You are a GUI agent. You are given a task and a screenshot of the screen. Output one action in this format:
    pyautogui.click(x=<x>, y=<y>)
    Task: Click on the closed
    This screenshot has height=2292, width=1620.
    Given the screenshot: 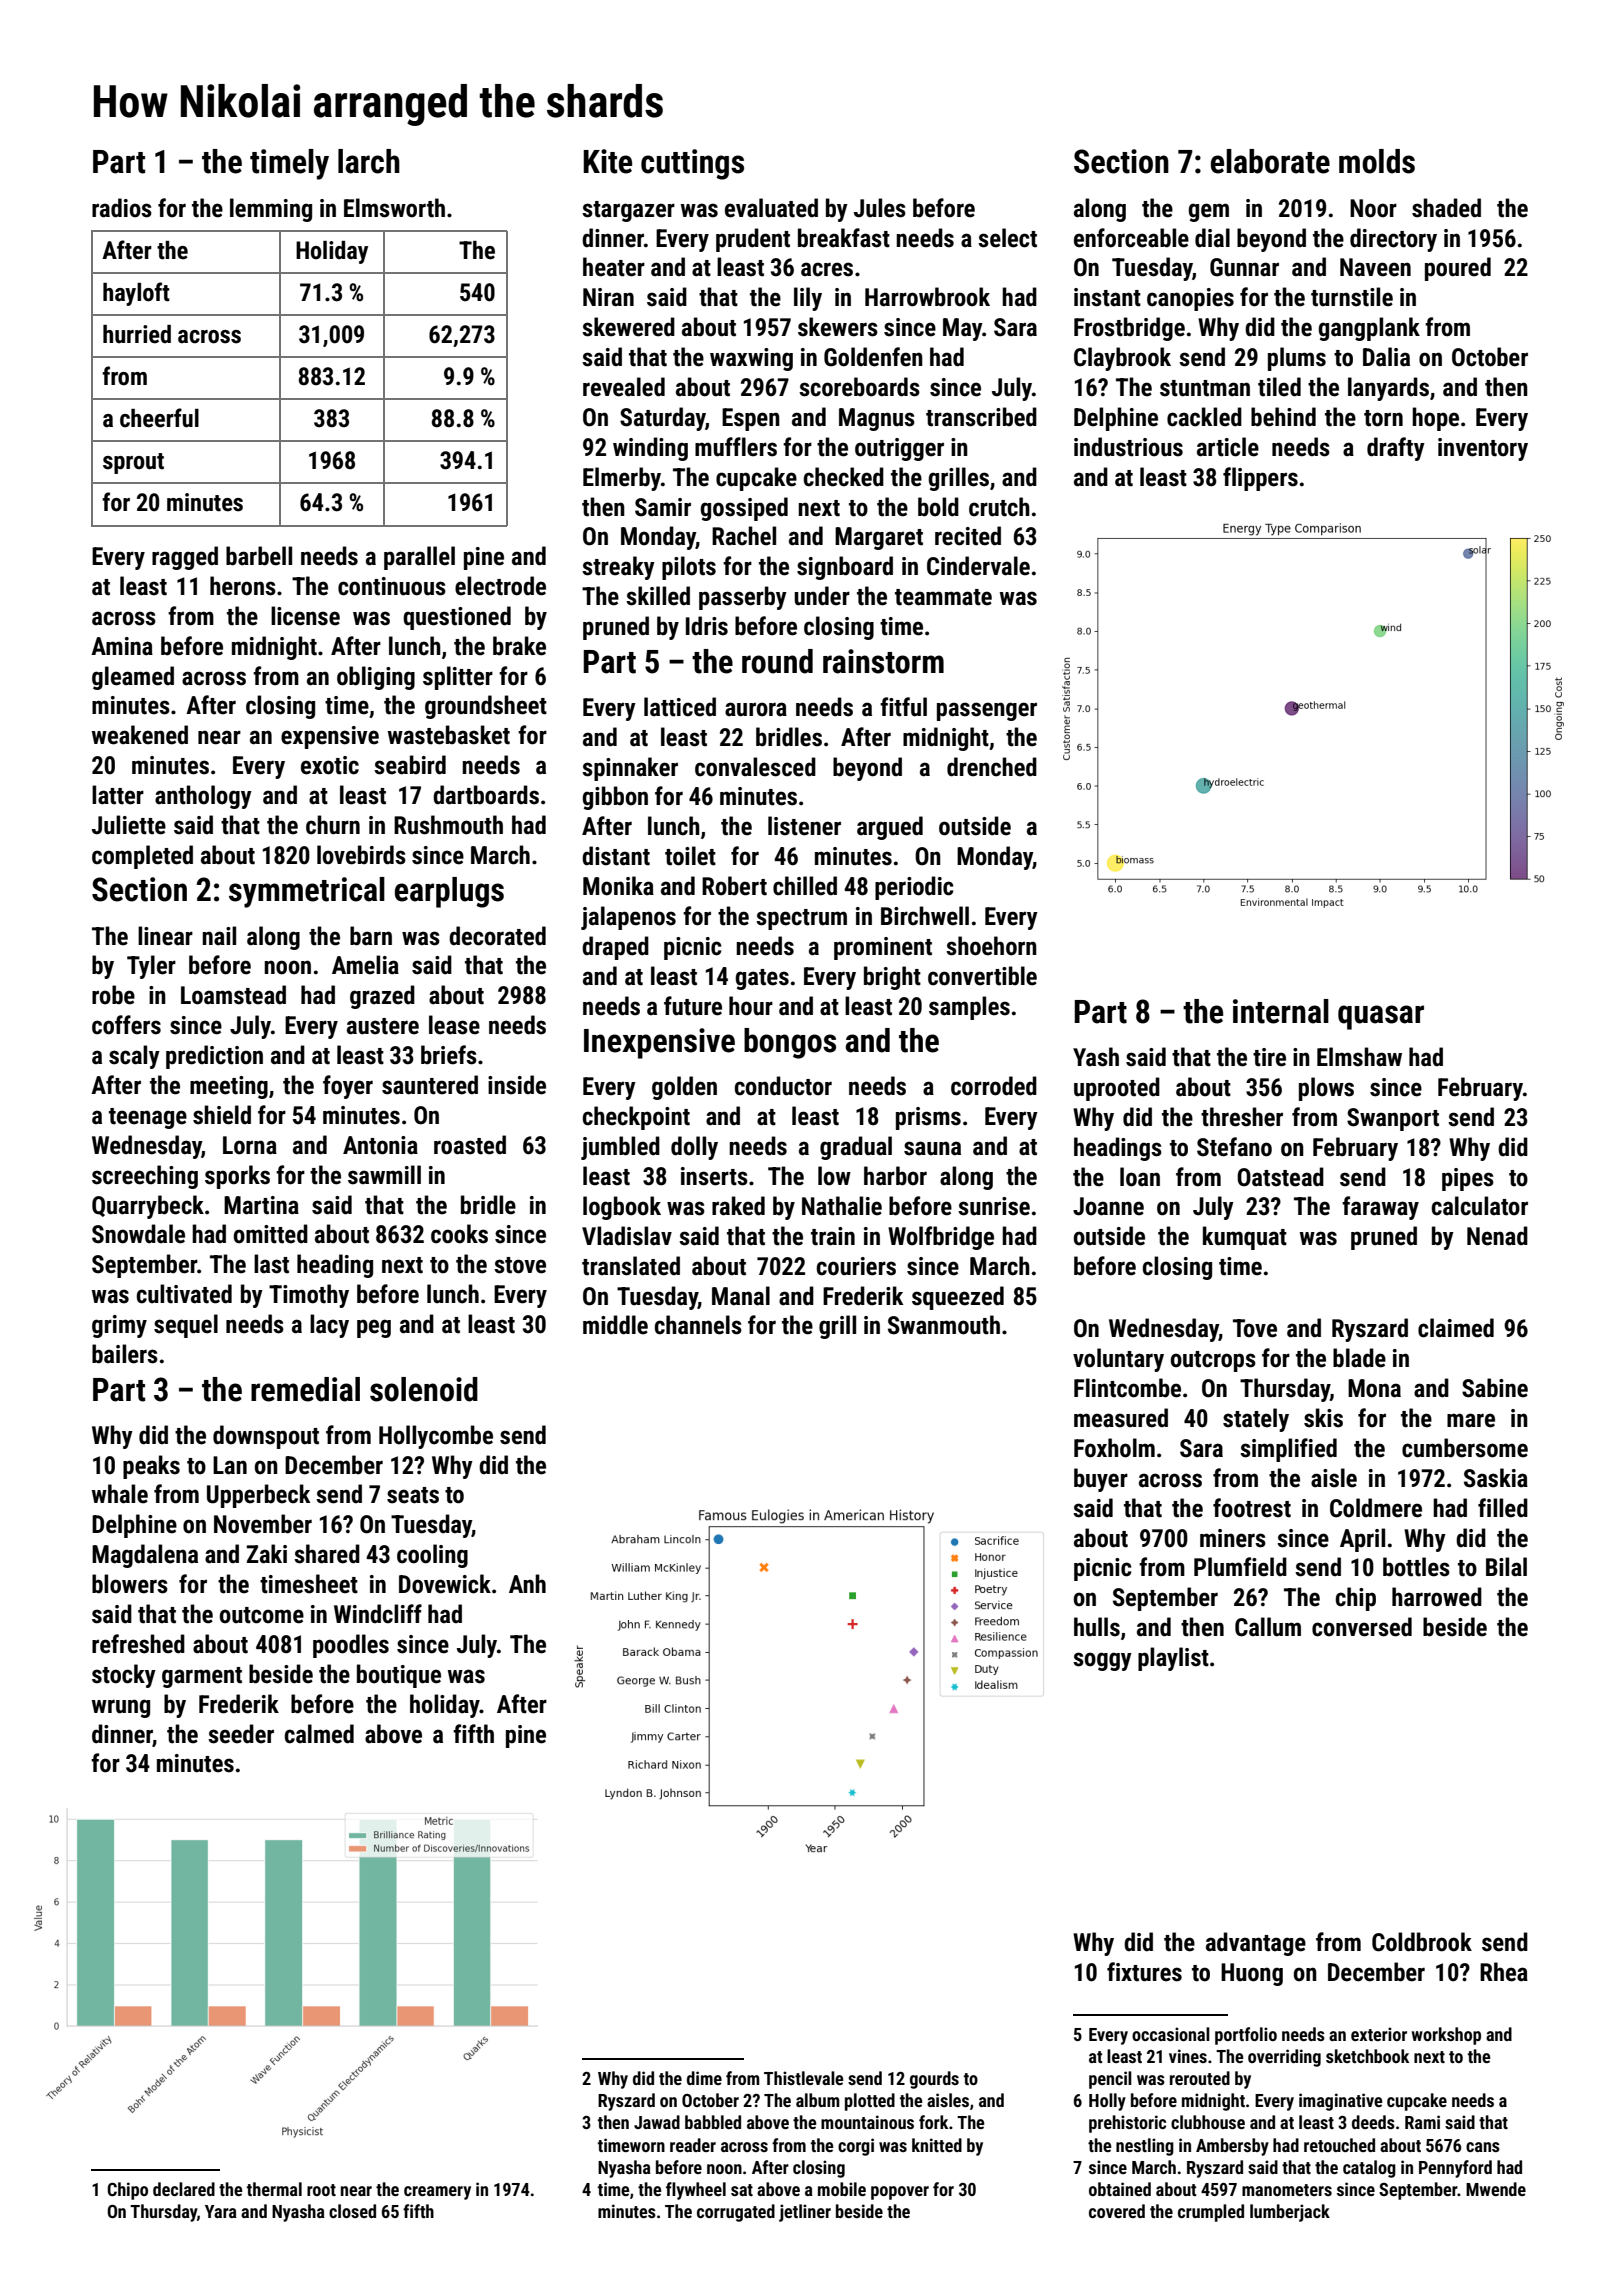 What is the action you would take?
    pyautogui.click(x=352, y=2211)
